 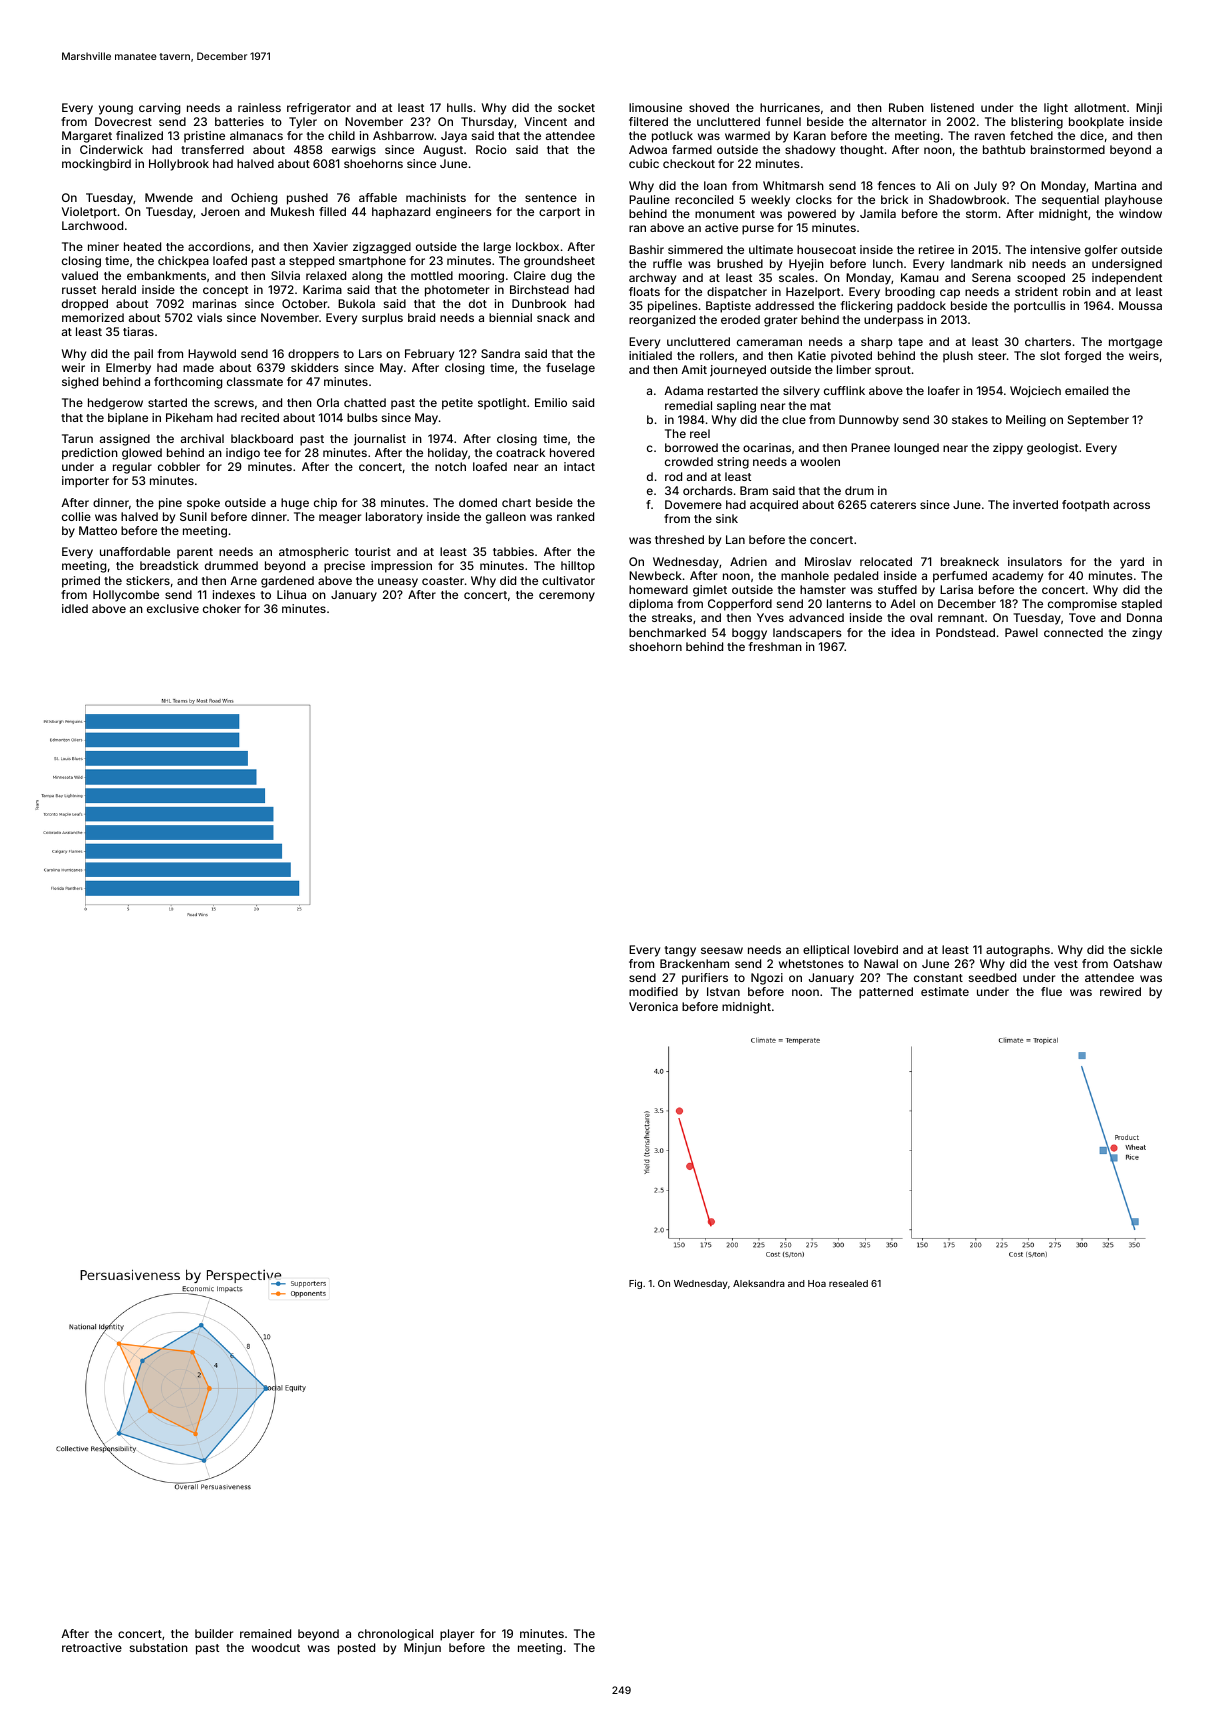 What do you see at coordinates (457, 1635) in the screenshot?
I see `player` at bounding box center [457, 1635].
